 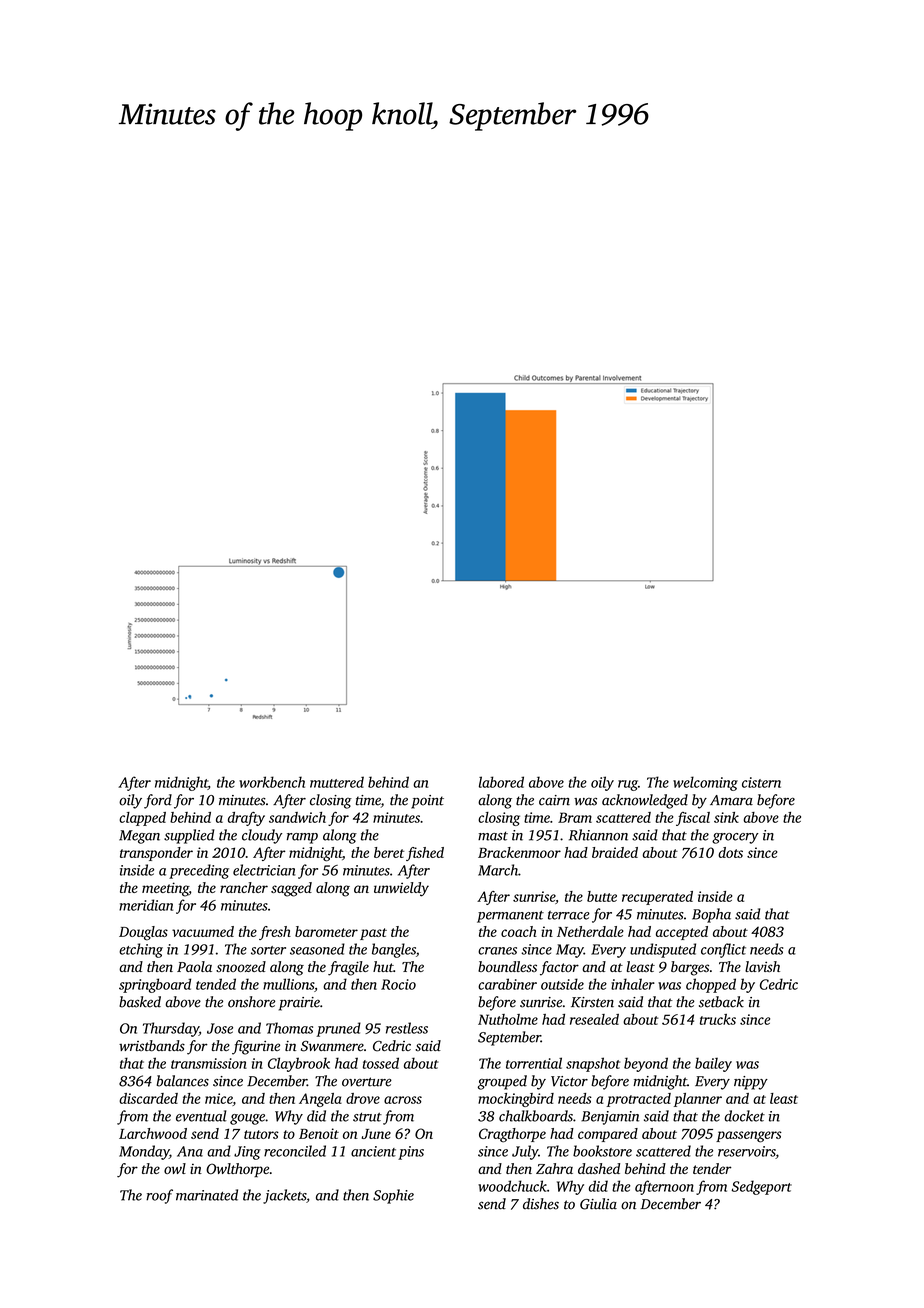 I want to click on mast, so click(x=493, y=836).
